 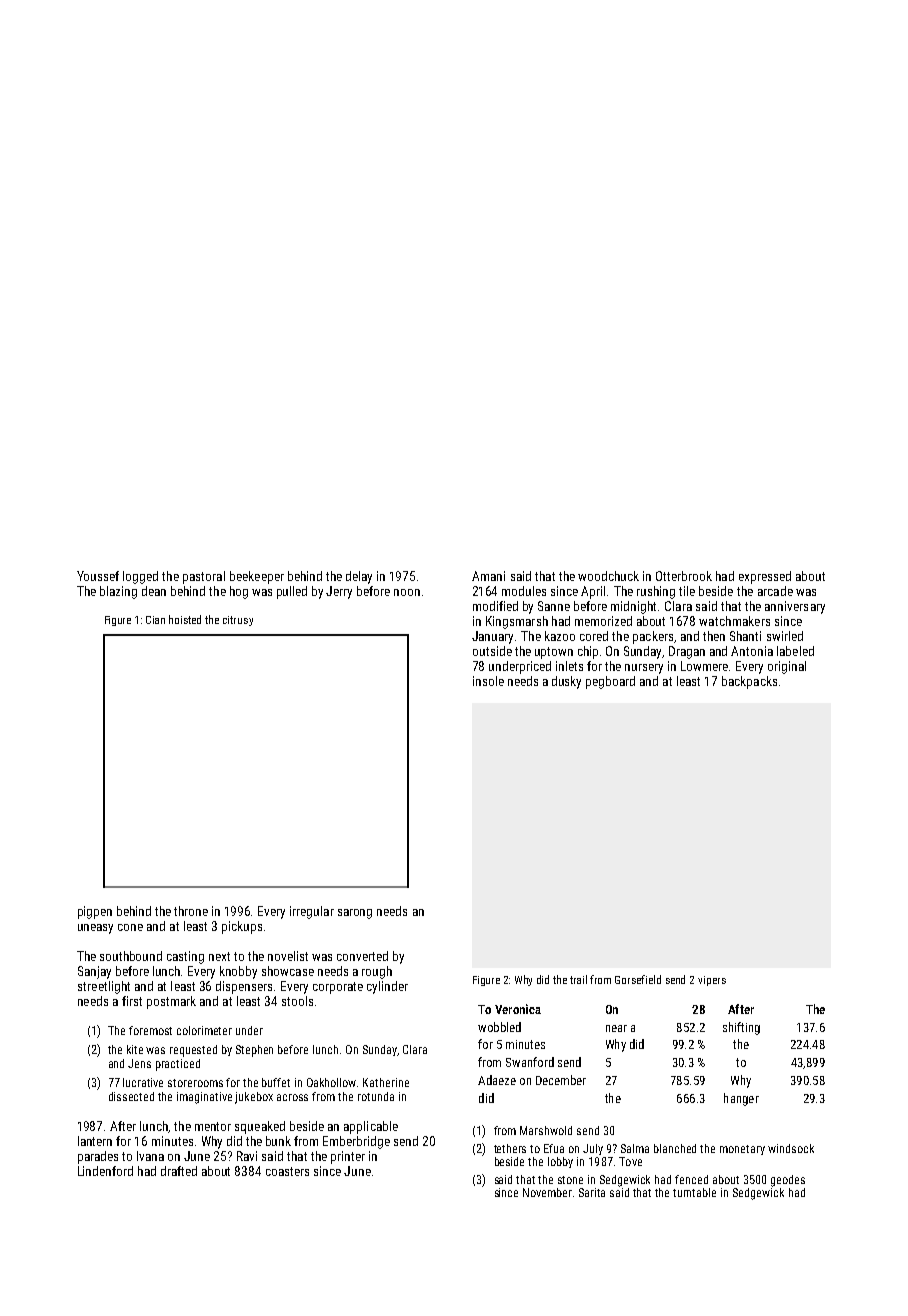 I want to click on citrusy, so click(x=238, y=621).
